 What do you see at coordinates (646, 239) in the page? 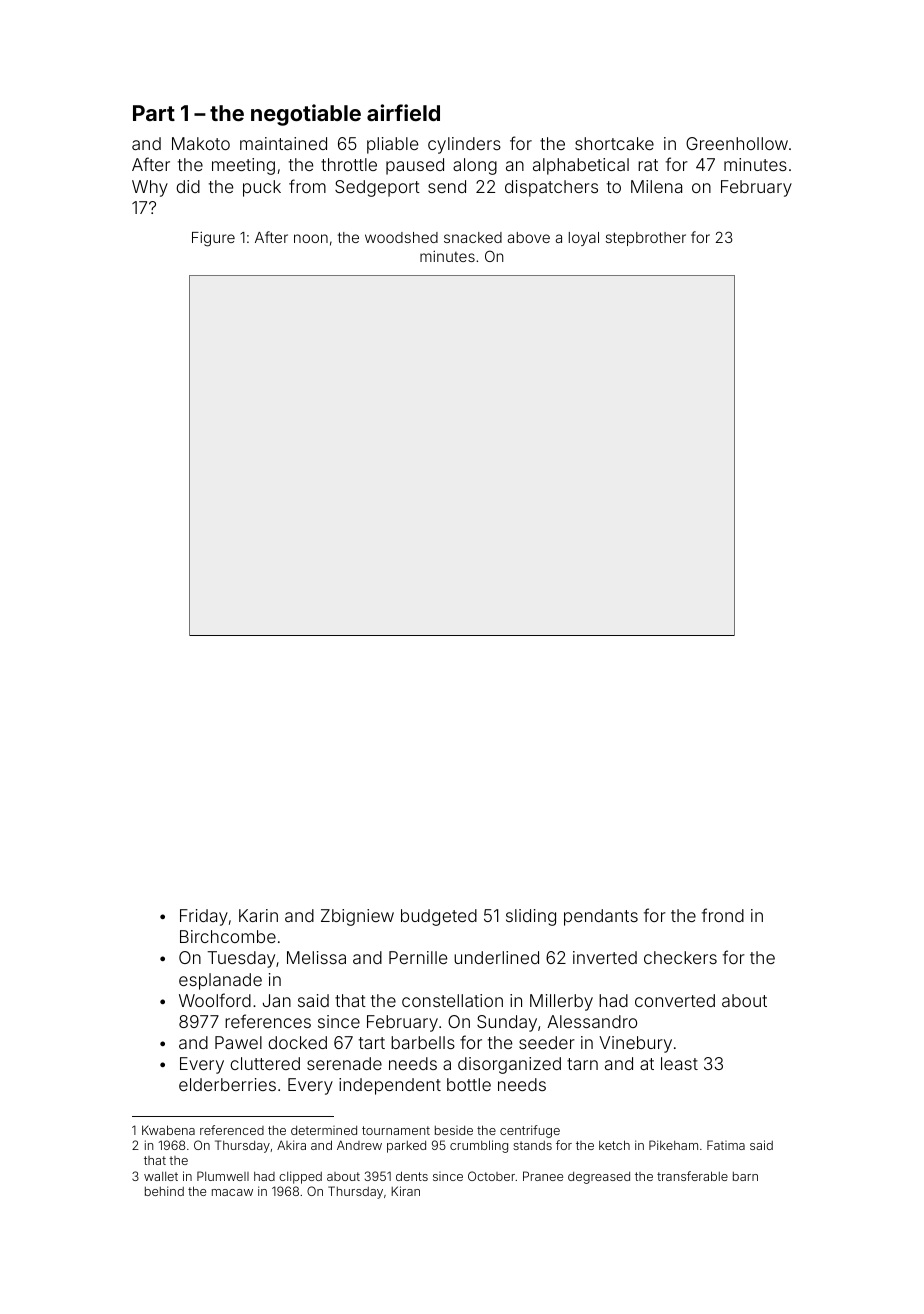
I see `stepbrother` at bounding box center [646, 239].
